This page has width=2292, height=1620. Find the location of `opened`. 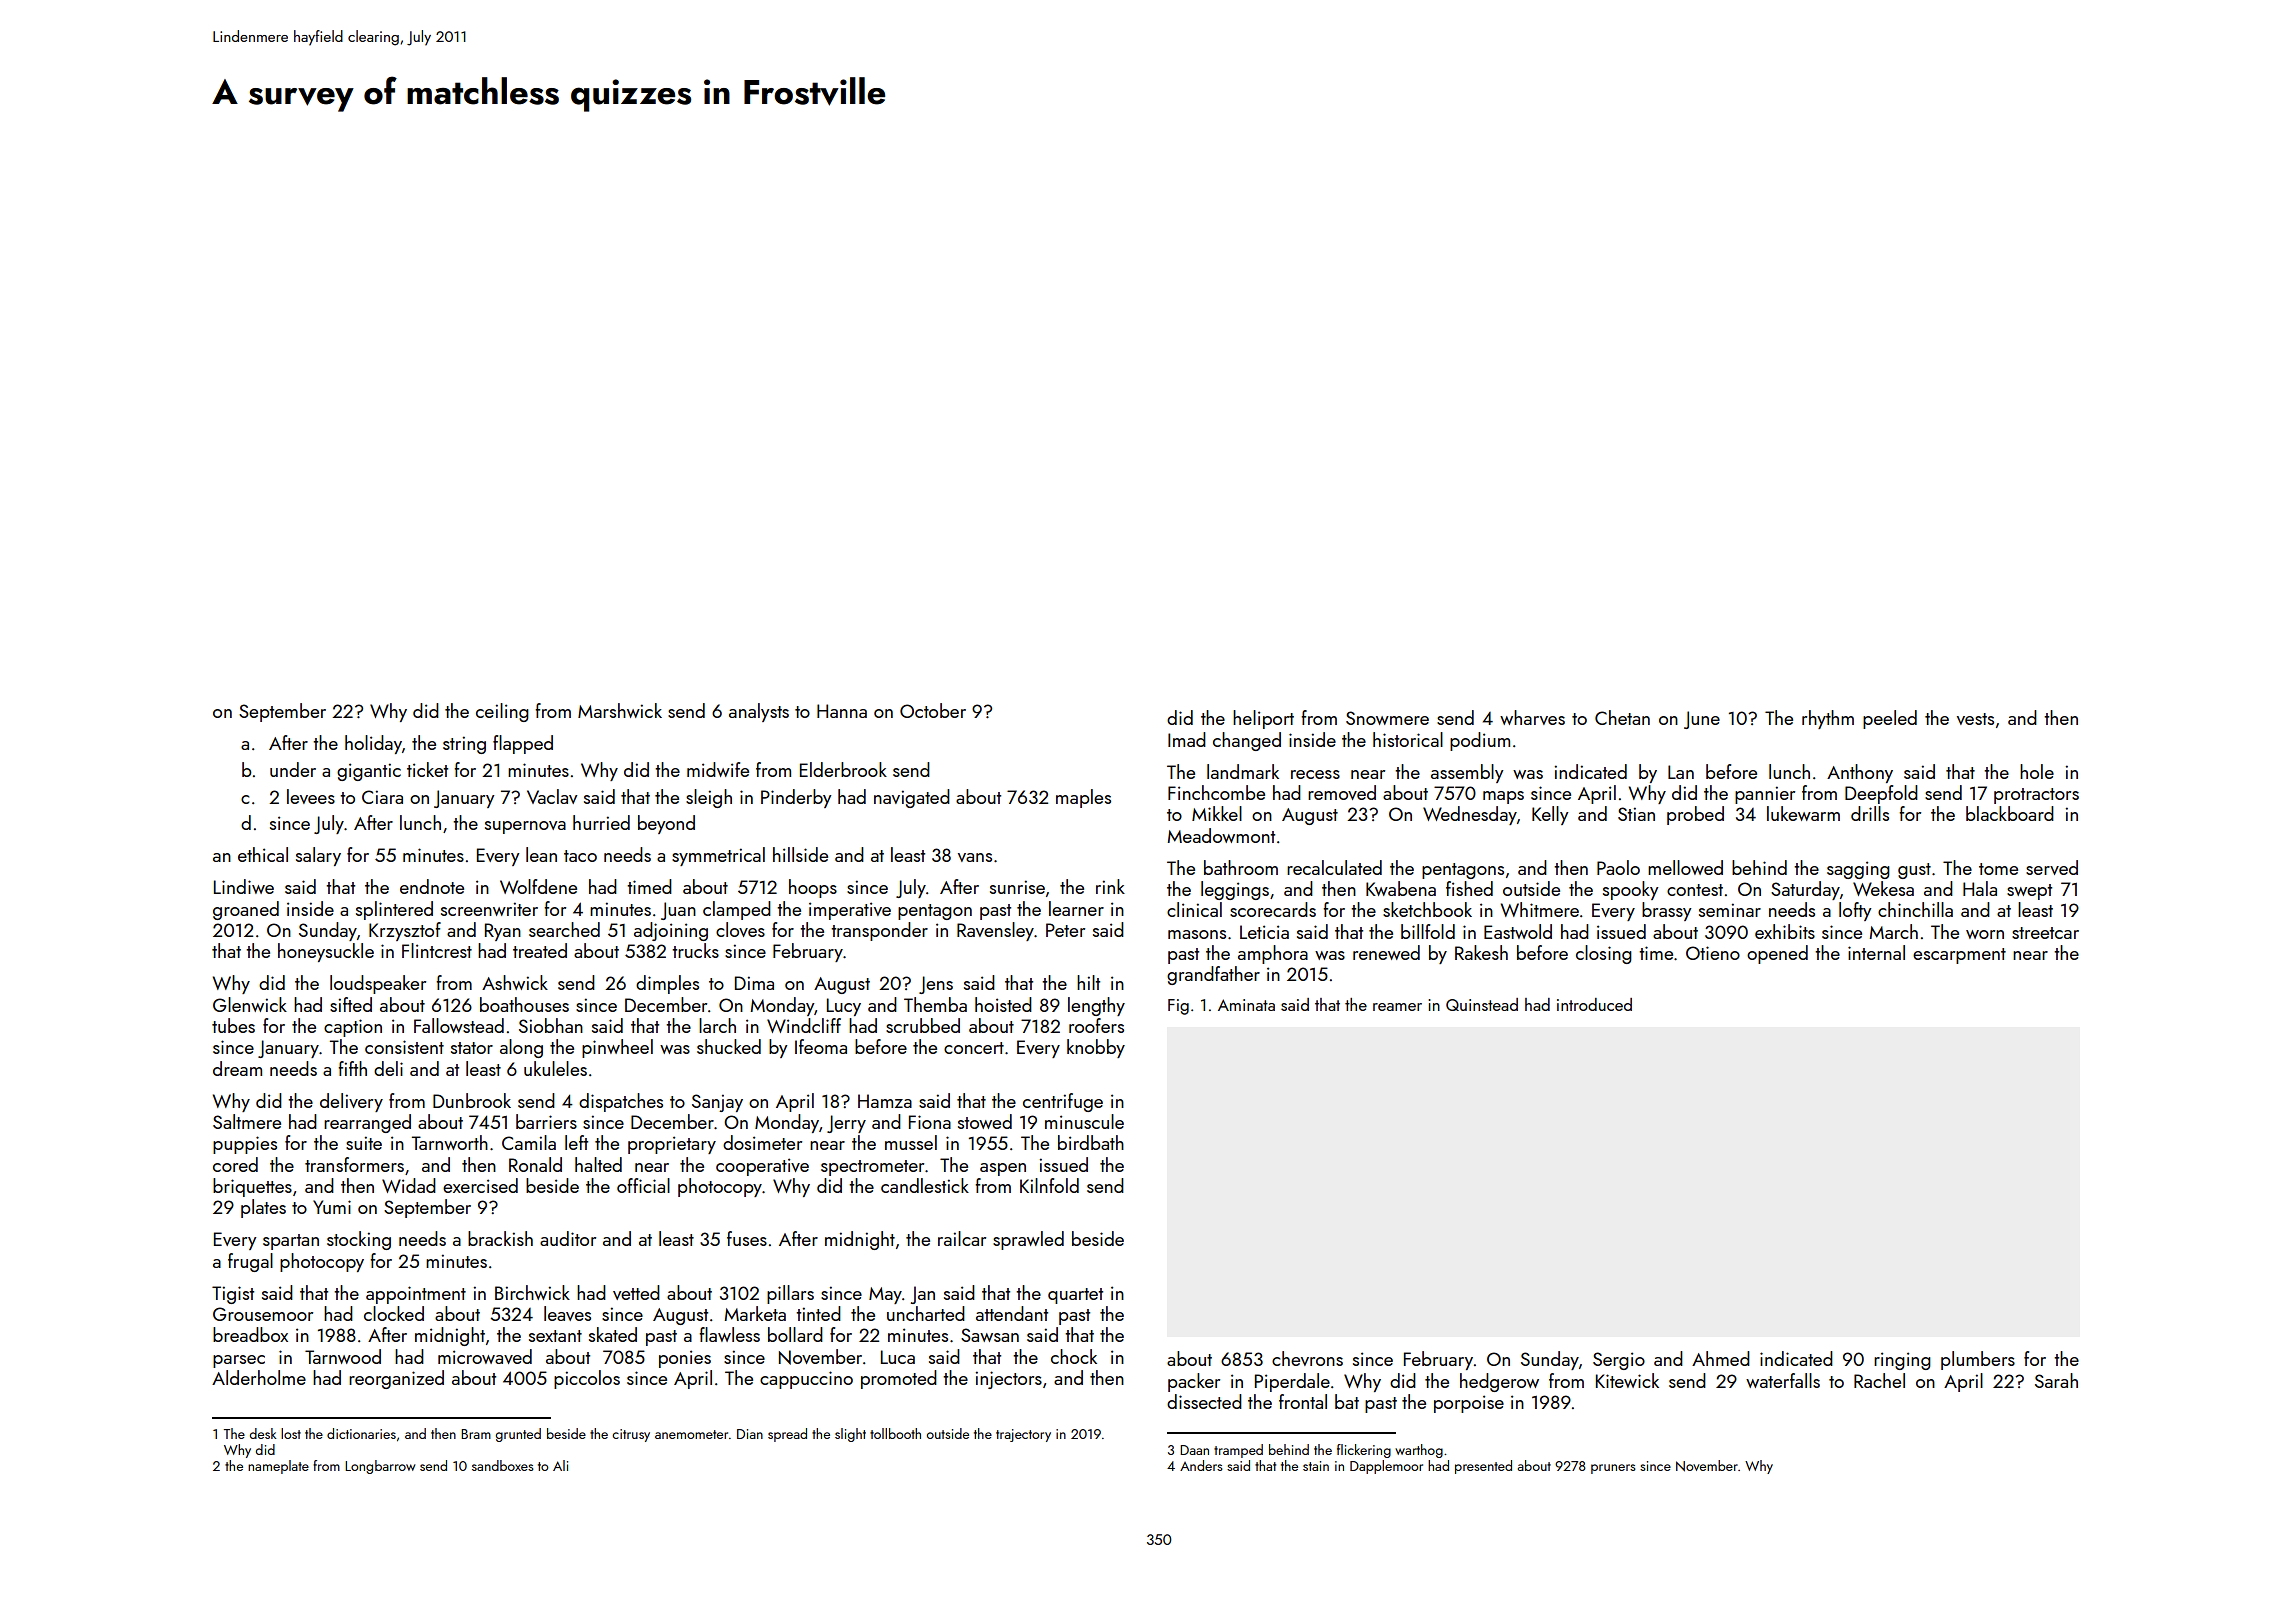

opened is located at coordinates (1777, 954).
